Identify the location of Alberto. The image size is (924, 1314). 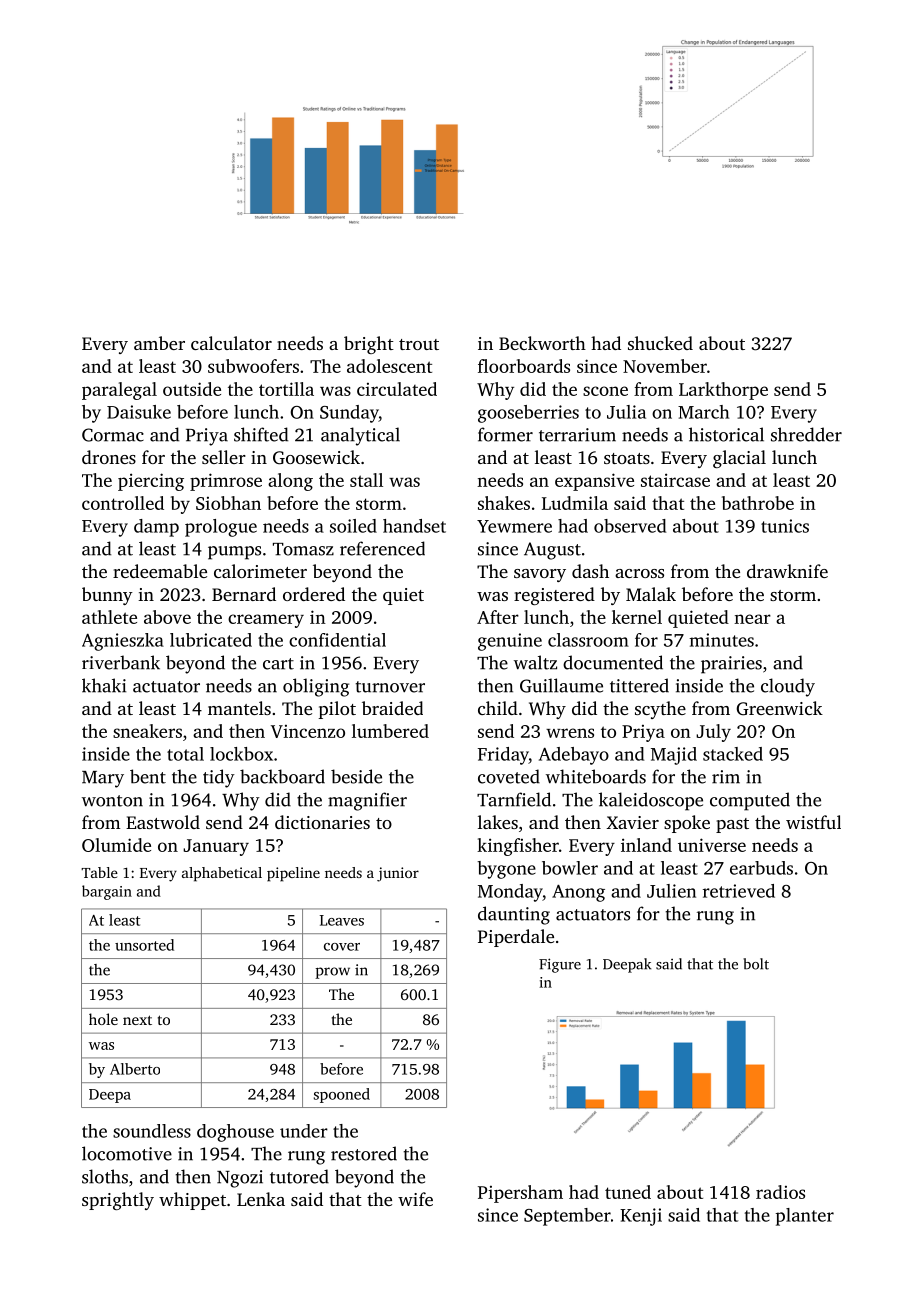
(135, 1069).
